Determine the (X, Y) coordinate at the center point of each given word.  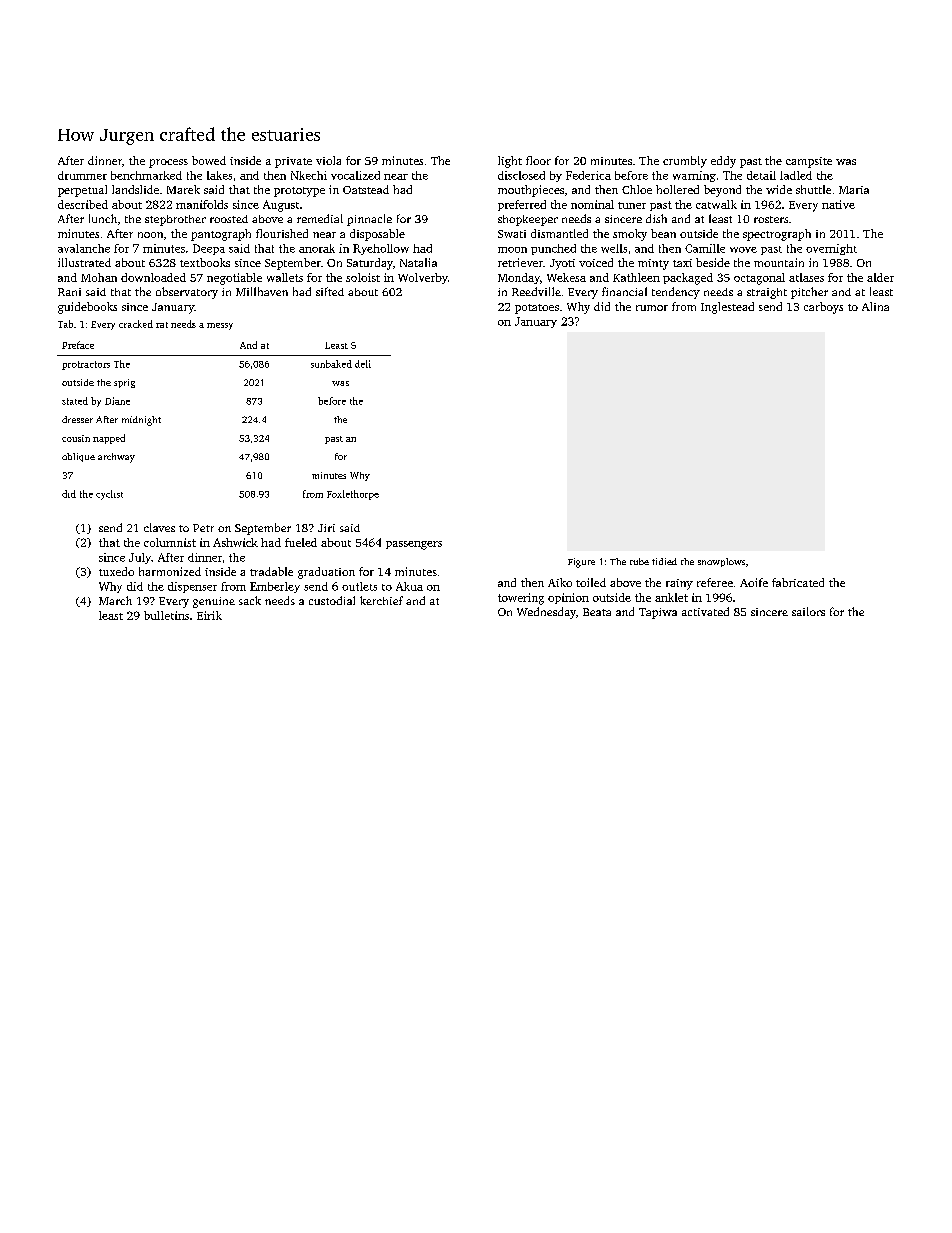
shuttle (813, 189)
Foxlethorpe (353, 495)
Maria (854, 190)
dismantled (559, 233)
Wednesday (546, 613)
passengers (414, 545)
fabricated (798, 582)
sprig (124, 383)
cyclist (109, 495)
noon (150, 235)
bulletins (166, 615)
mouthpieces (531, 191)
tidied (664, 561)
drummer (82, 175)
